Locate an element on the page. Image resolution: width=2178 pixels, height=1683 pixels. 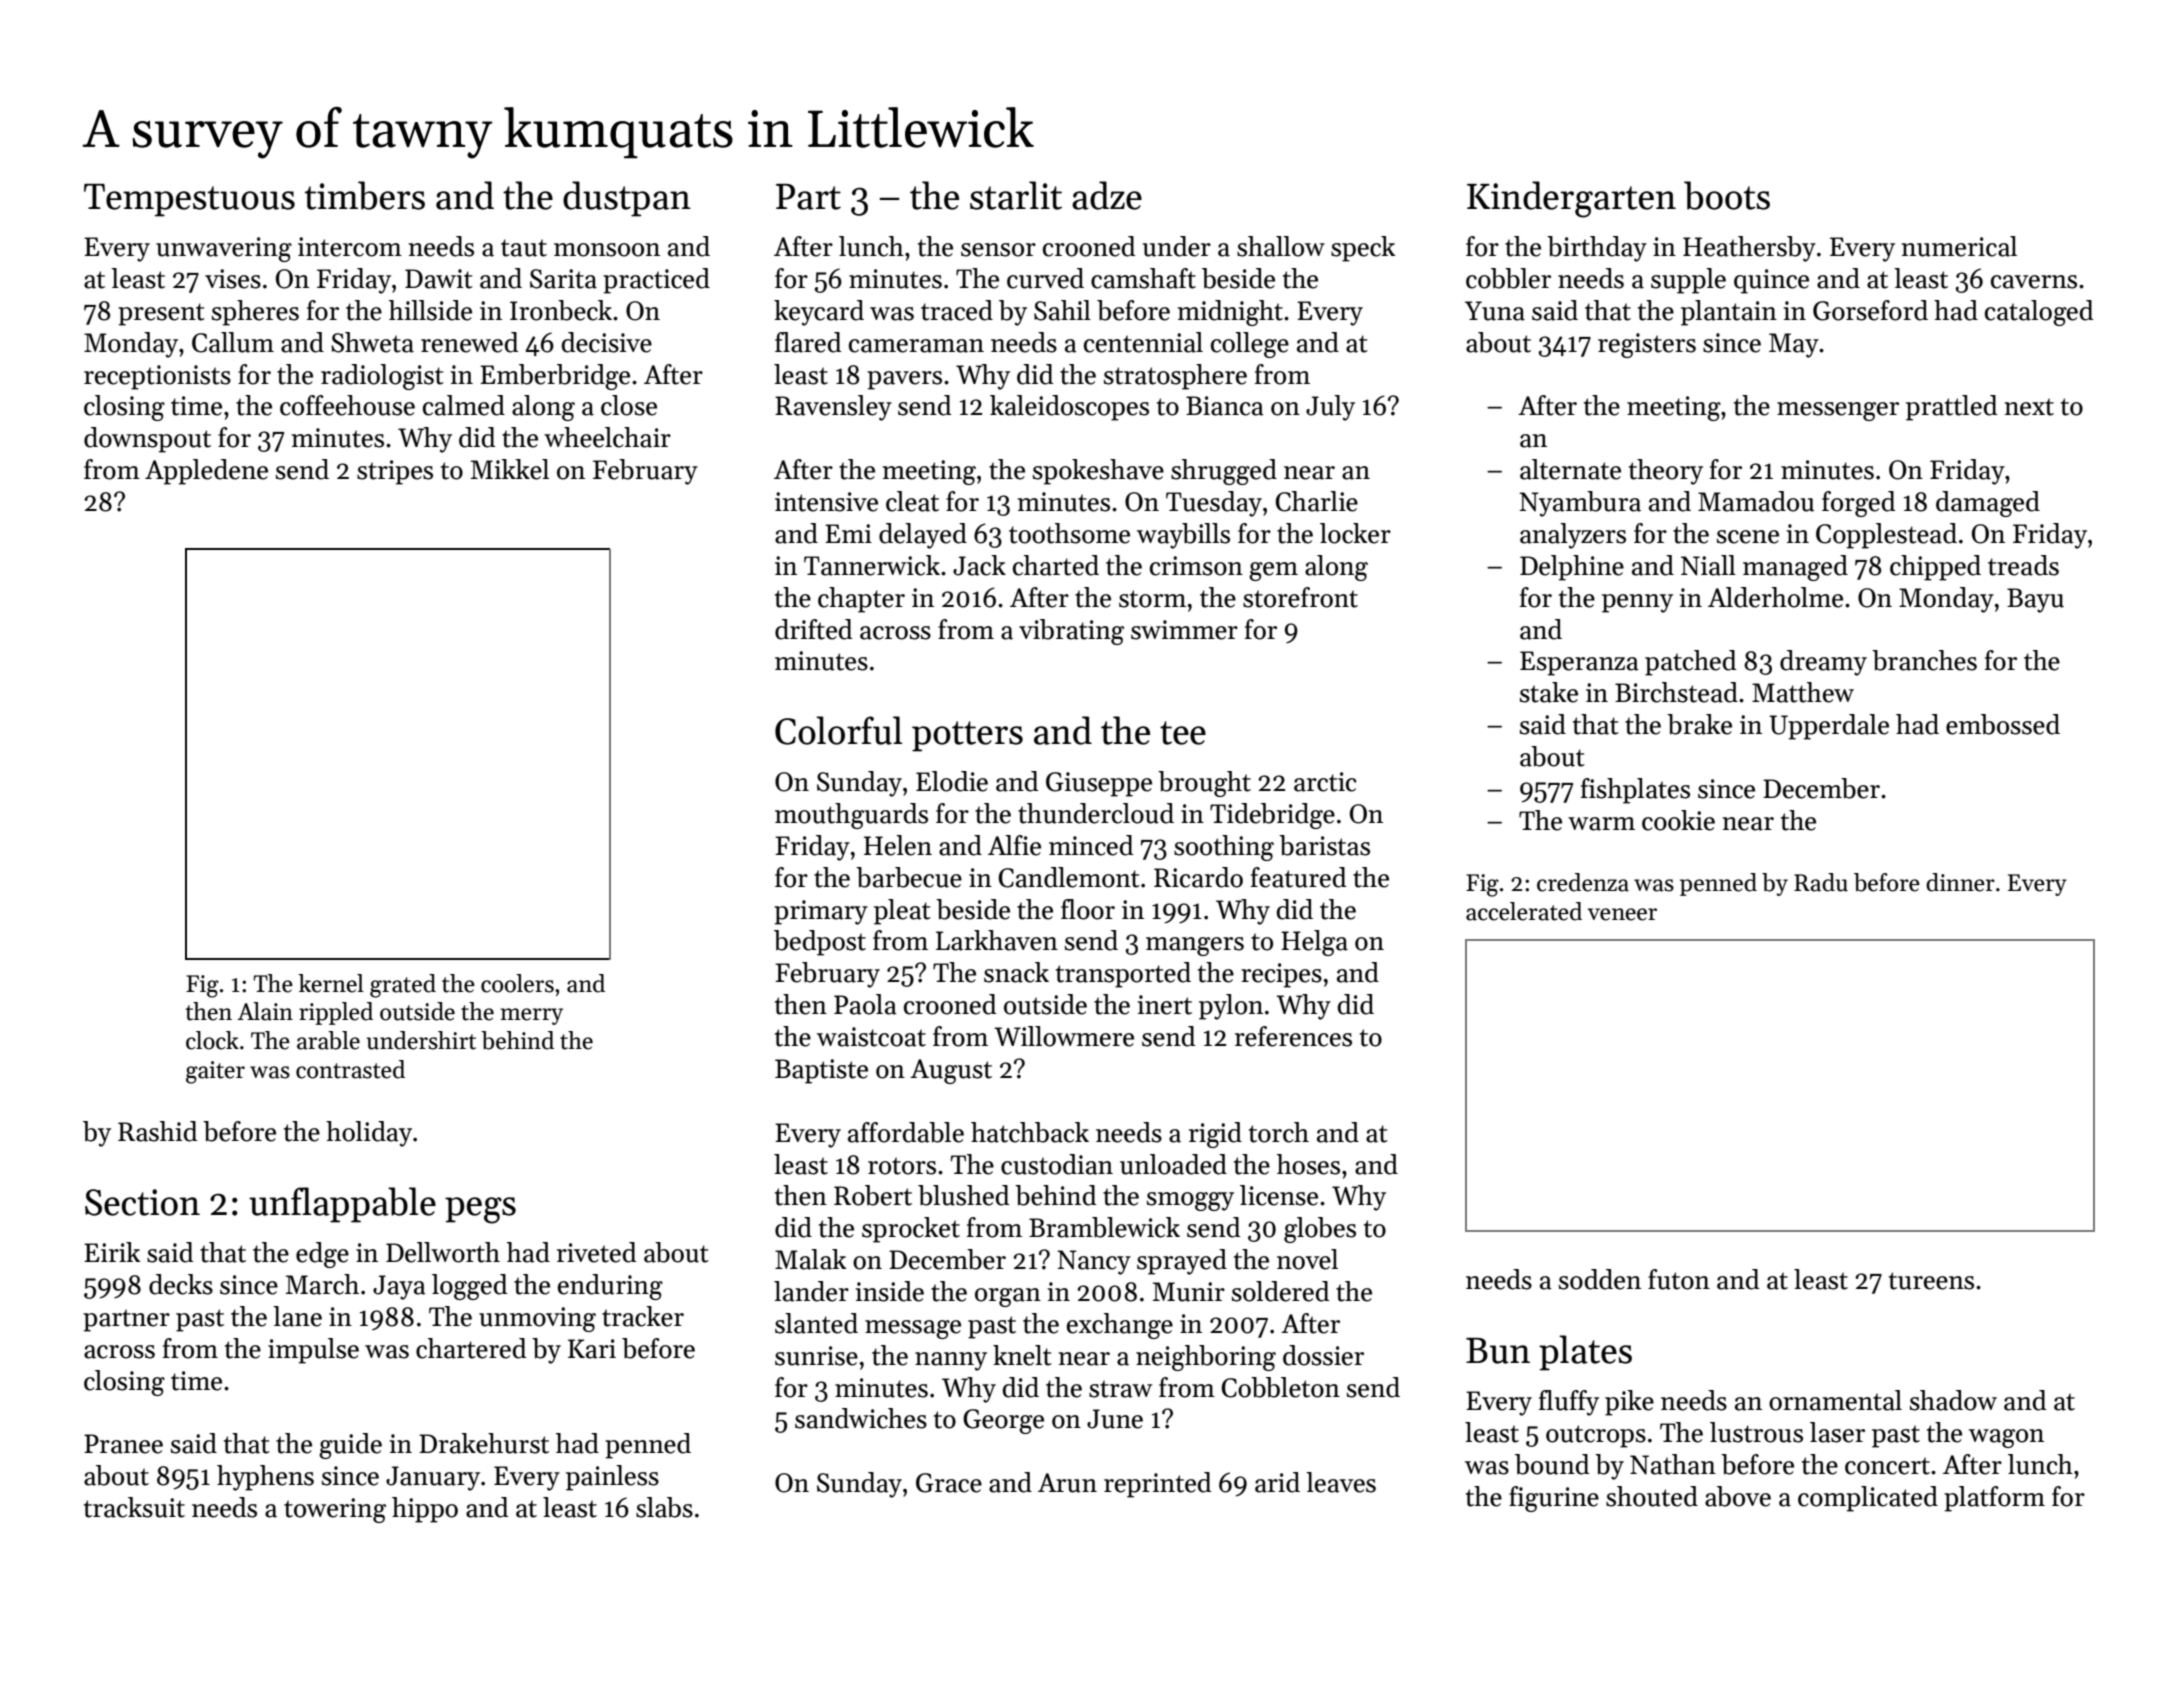
hippo is located at coordinates (425, 1510).
